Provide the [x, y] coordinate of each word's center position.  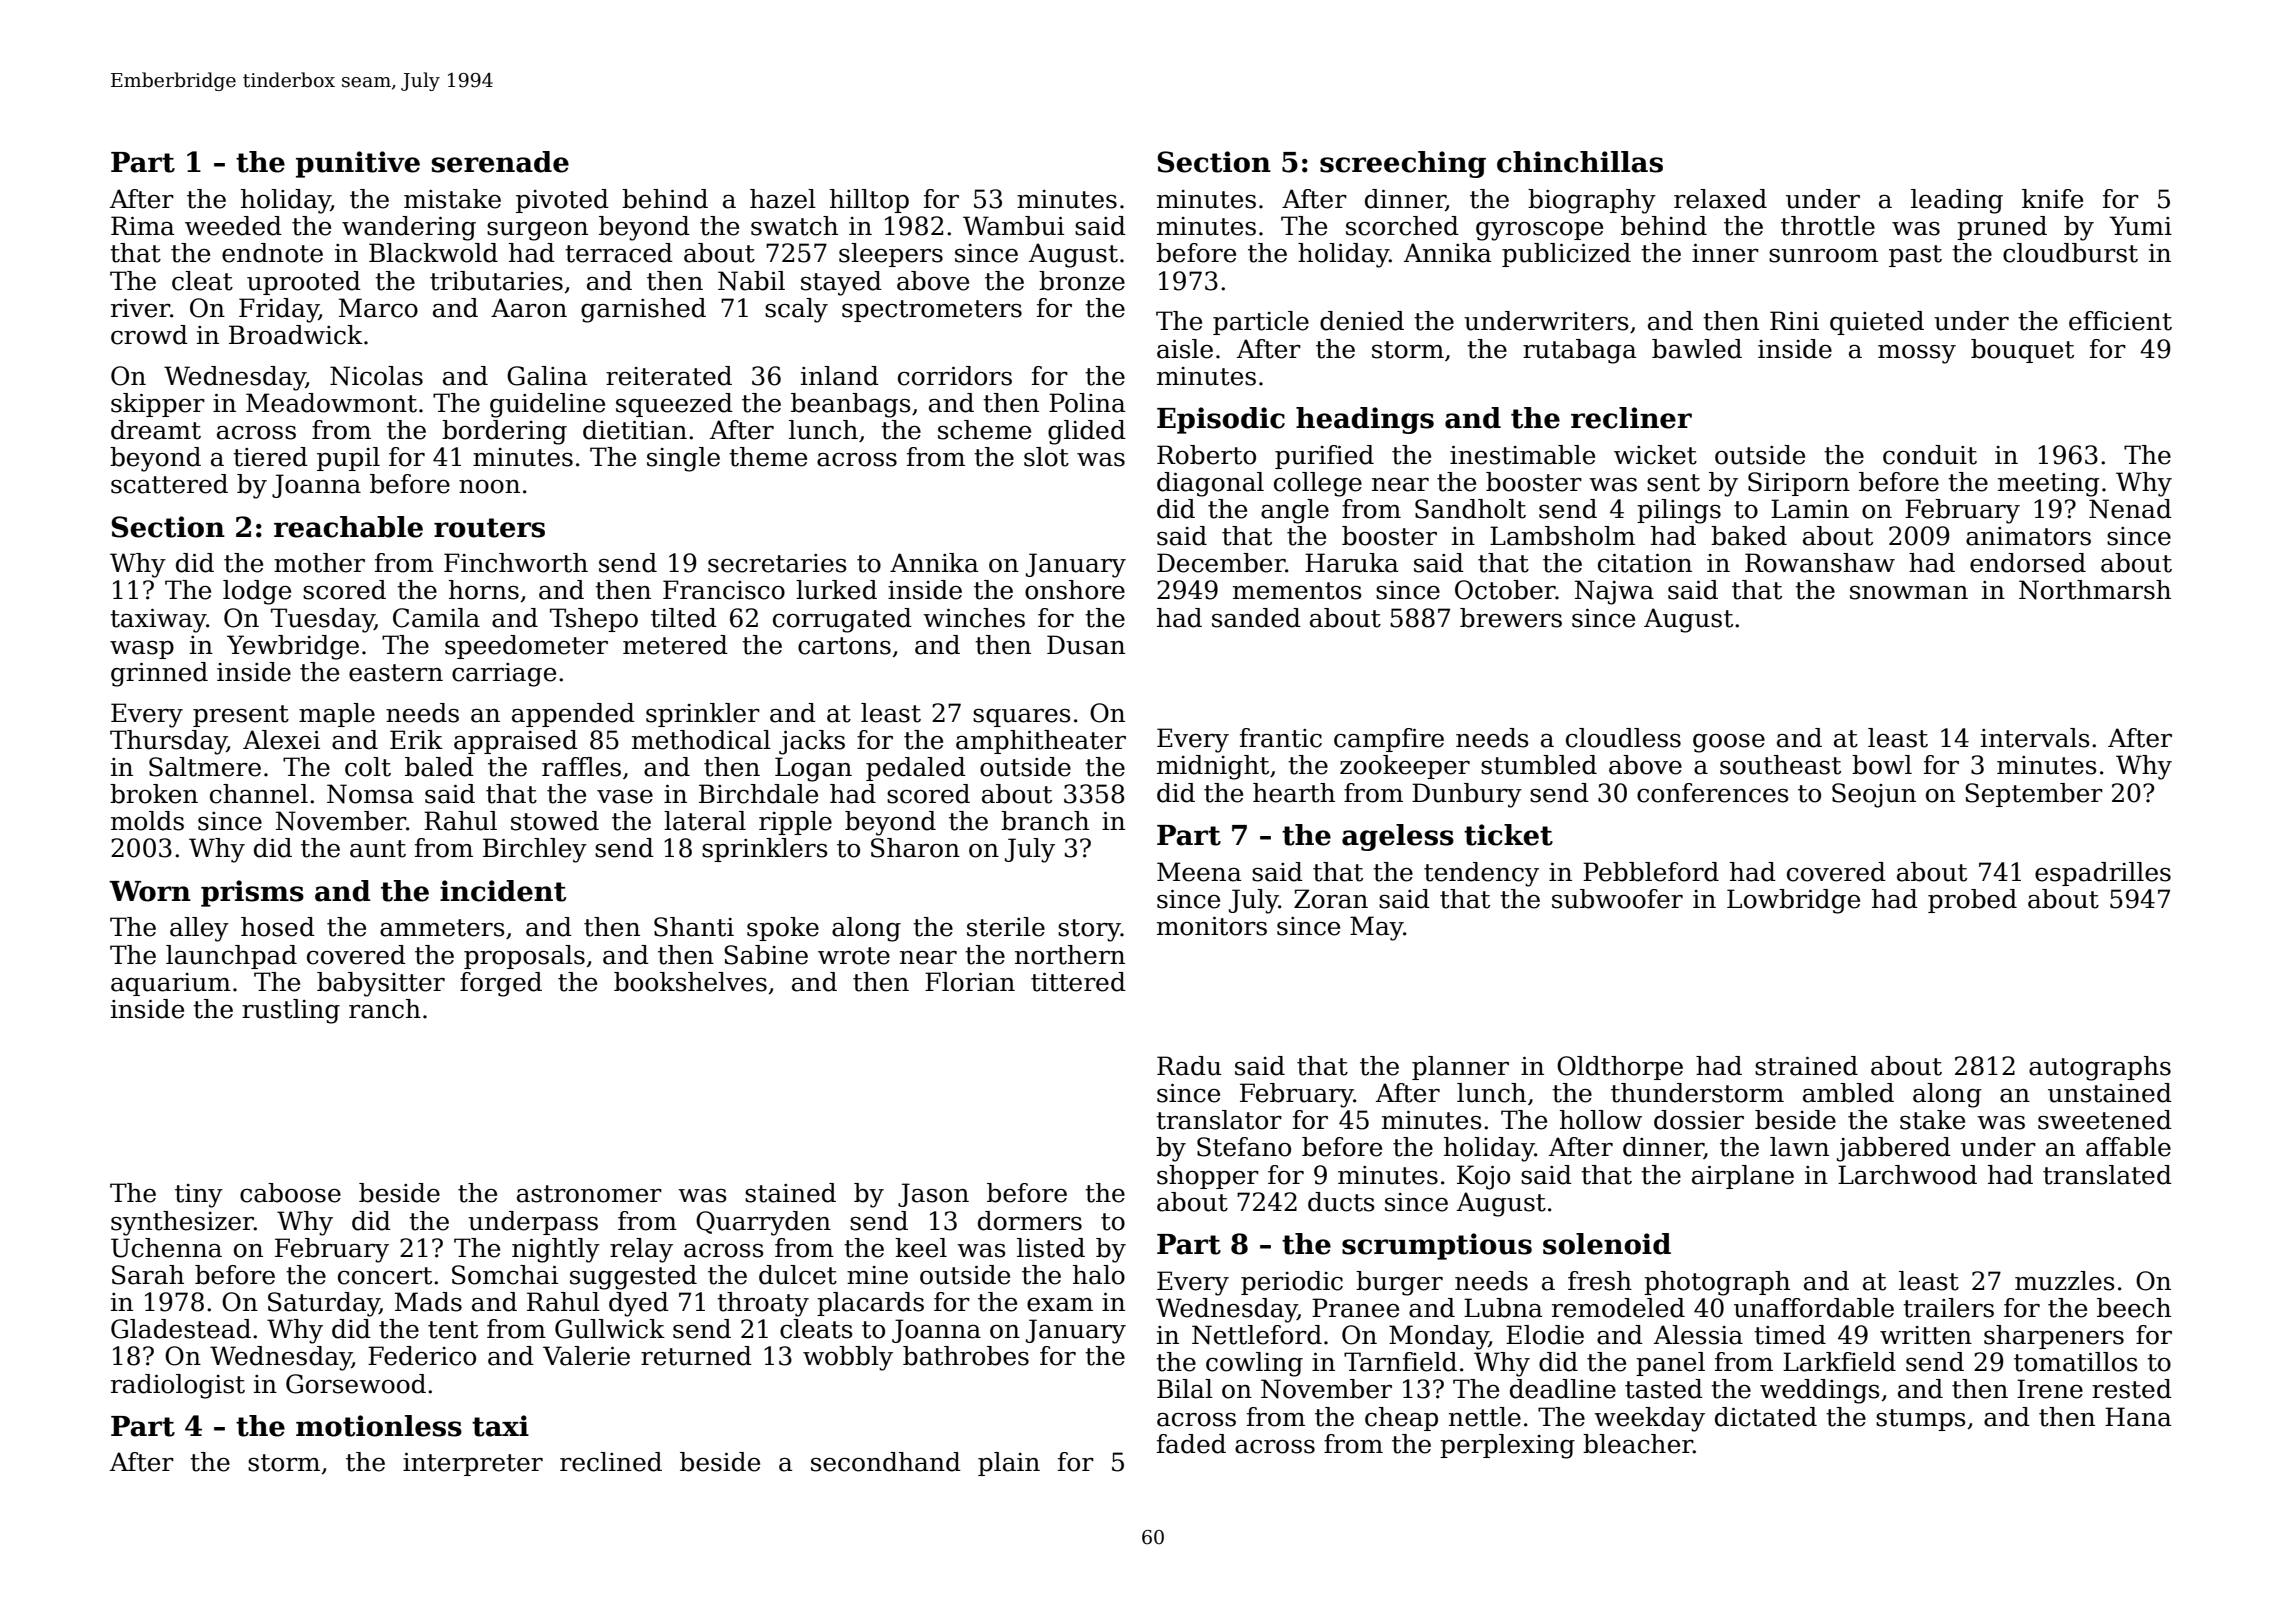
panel [1670, 1364]
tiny [199, 1196]
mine [877, 1275]
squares [1022, 718]
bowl [1882, 765]
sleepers [891, 255]
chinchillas [1580, 162]
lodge [257, 592]
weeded [233, 226]
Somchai [505, 1275]
